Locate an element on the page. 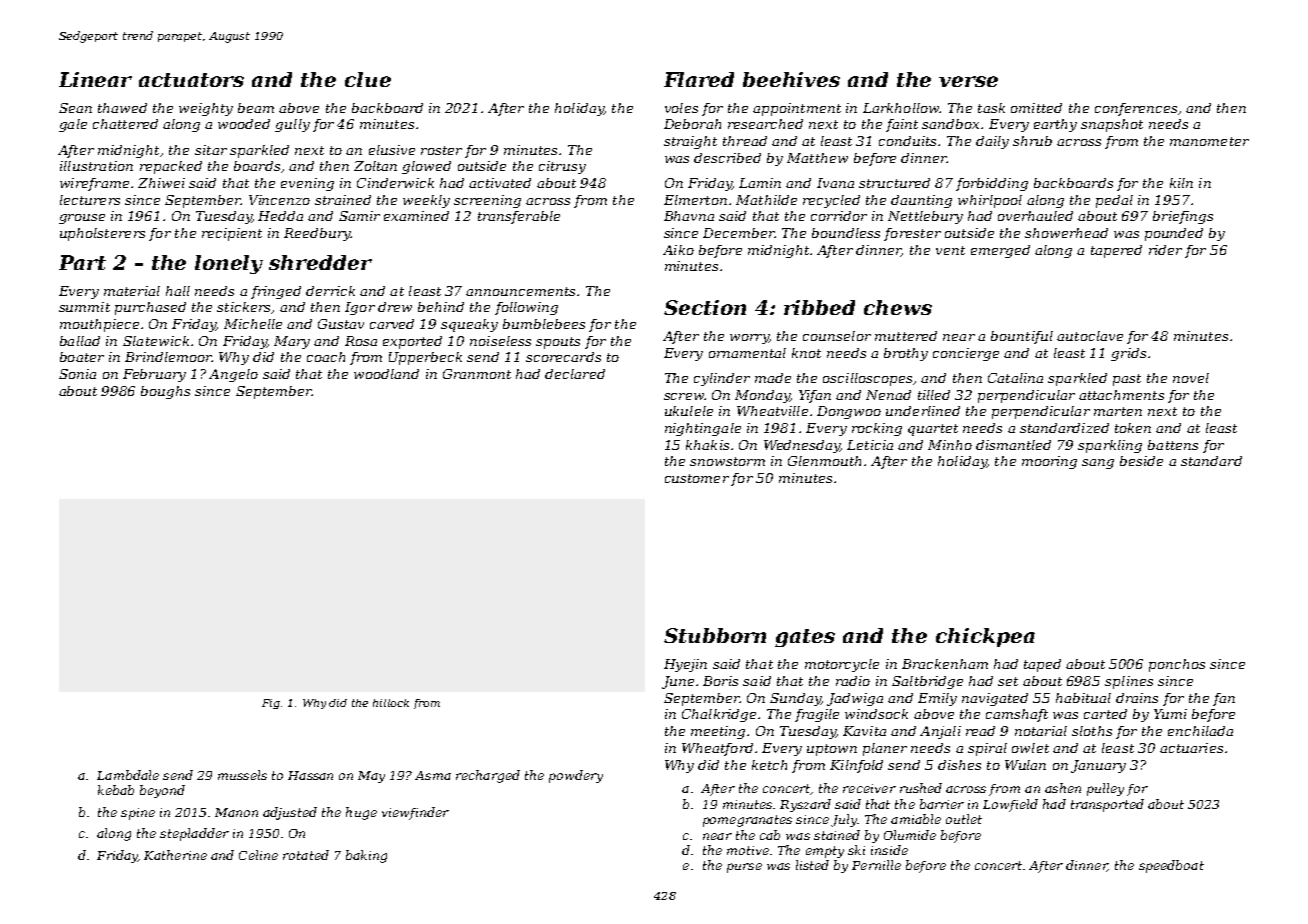  voles is located at coordinates (681, 108).
